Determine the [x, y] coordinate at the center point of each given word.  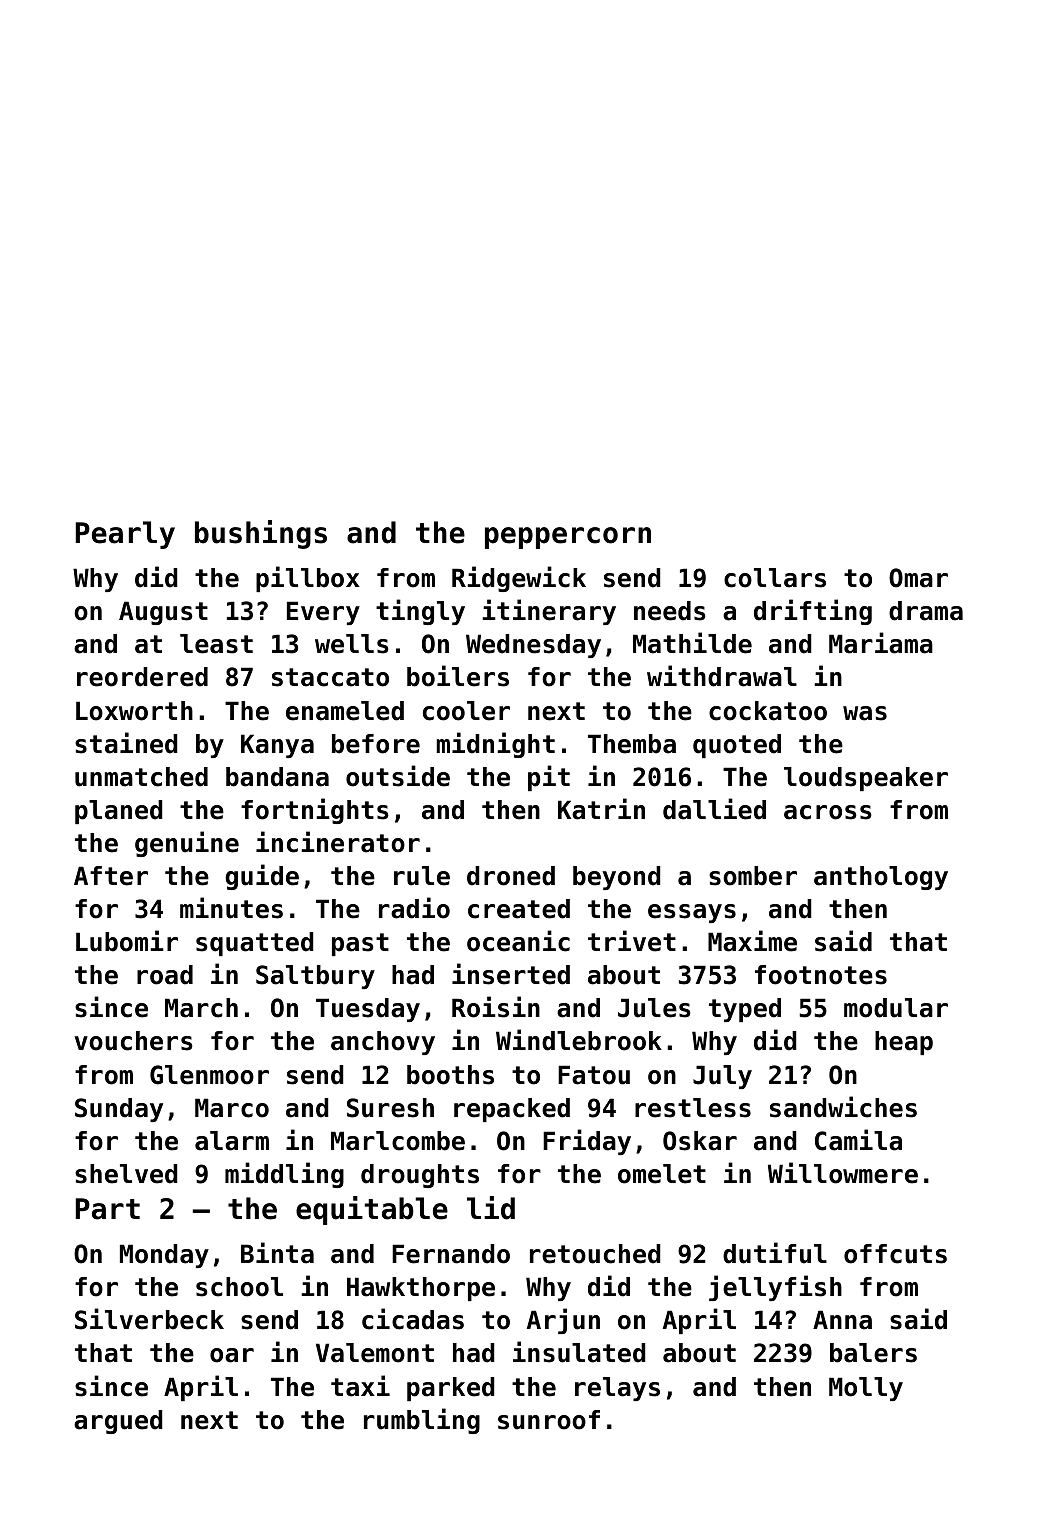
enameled [345, 711]
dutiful [775, 1253]
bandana [277, 777]
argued [118, 1422]
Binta [277, 1253]
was [865, 713]
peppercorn [568, 538]
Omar [918, 578]
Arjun [563, 1321]
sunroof [549, 1420]
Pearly [125, 535]
